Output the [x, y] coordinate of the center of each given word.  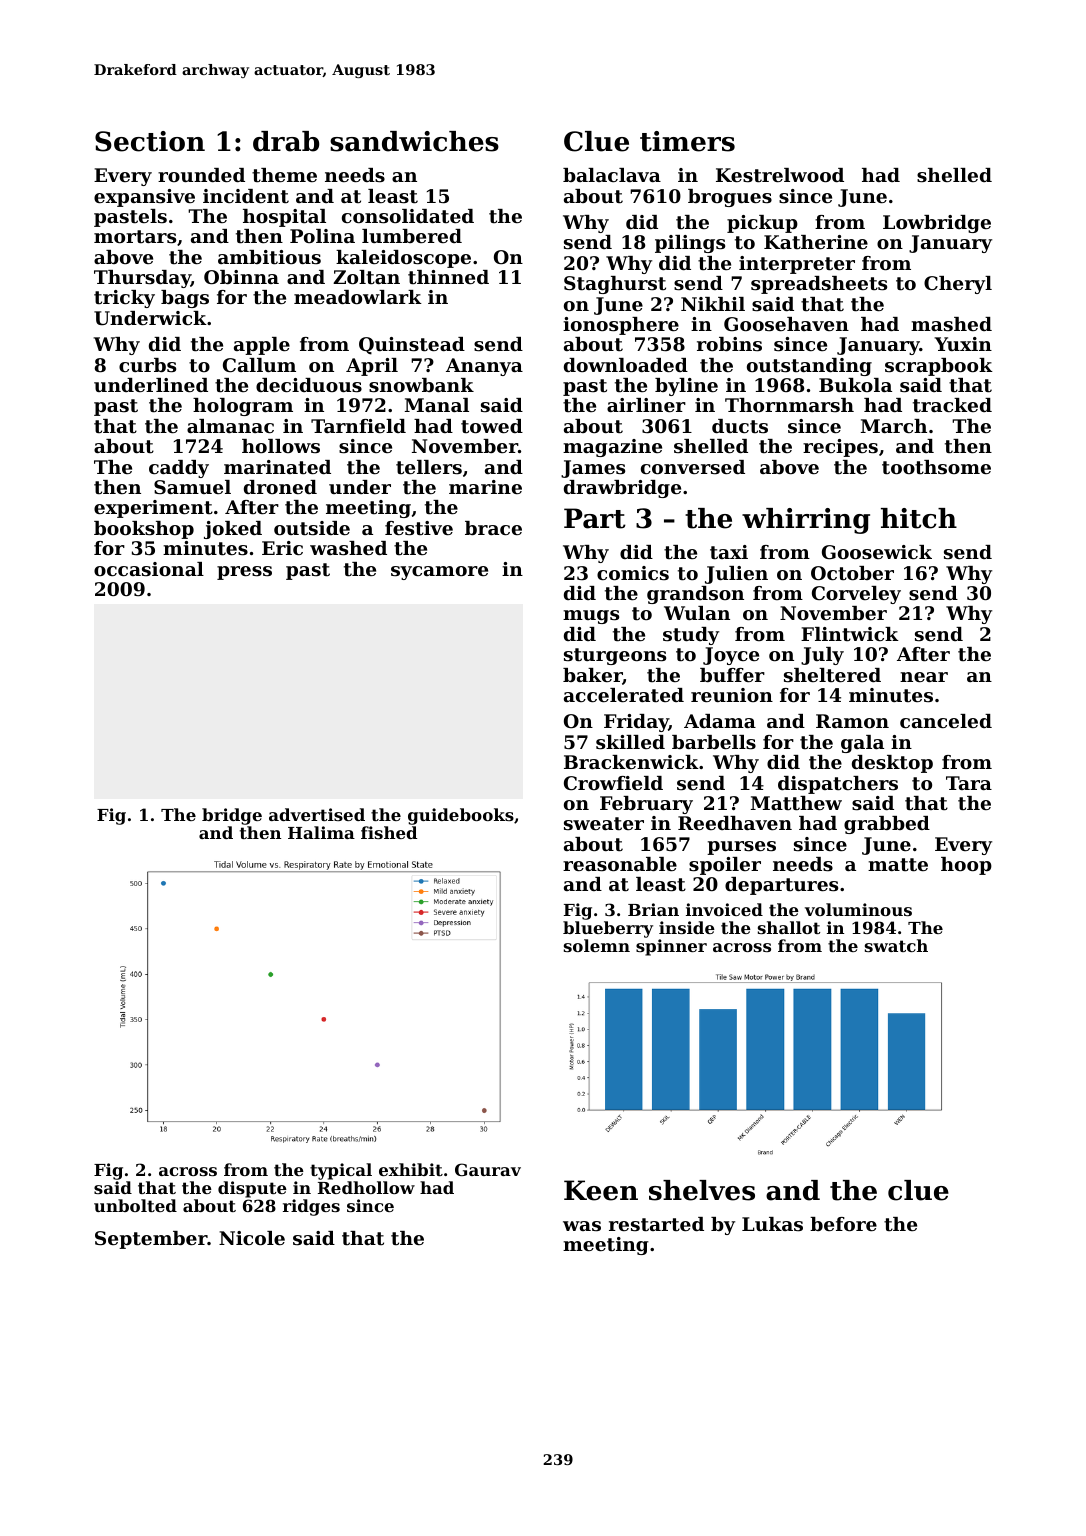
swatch [896, 945]
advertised [317, 814]
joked [233, 530]
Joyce [731, 656]
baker [592, 675]
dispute [252, 1189]
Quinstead [412, 346]
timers [687, 141]
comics [633, 573]
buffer [732, 675]
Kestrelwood [780, 175]
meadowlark [358, 297]
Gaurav [488, 1169]
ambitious [269, 257]
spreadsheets [819, 285]
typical [341, 1171]
